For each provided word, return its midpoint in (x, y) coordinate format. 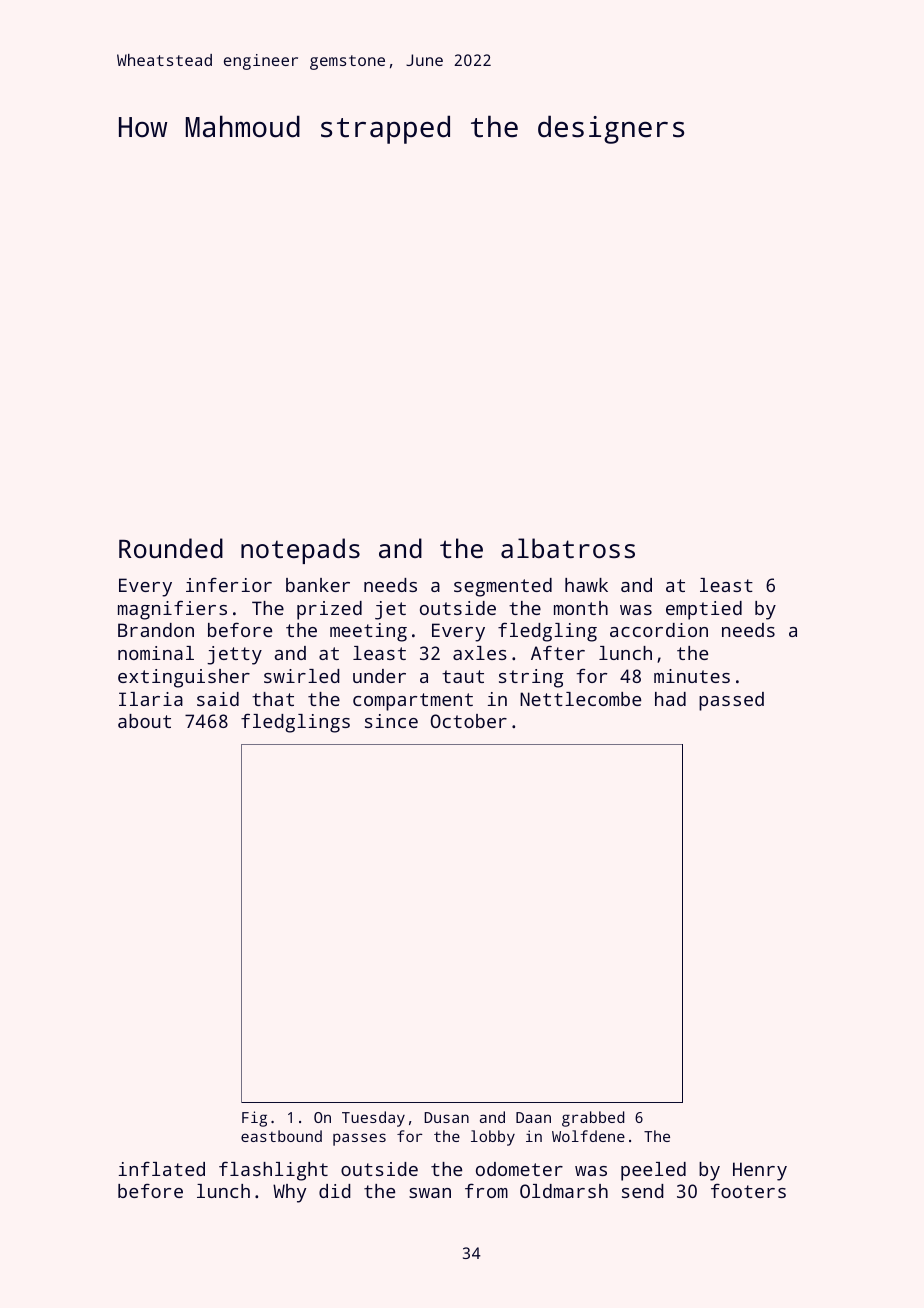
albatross (568, 548)
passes (359, 1139)
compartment (413, 702)
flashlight (273, 1171)
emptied (704, 610)
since (391, 721)
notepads (300, 551)
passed (731, 701)
